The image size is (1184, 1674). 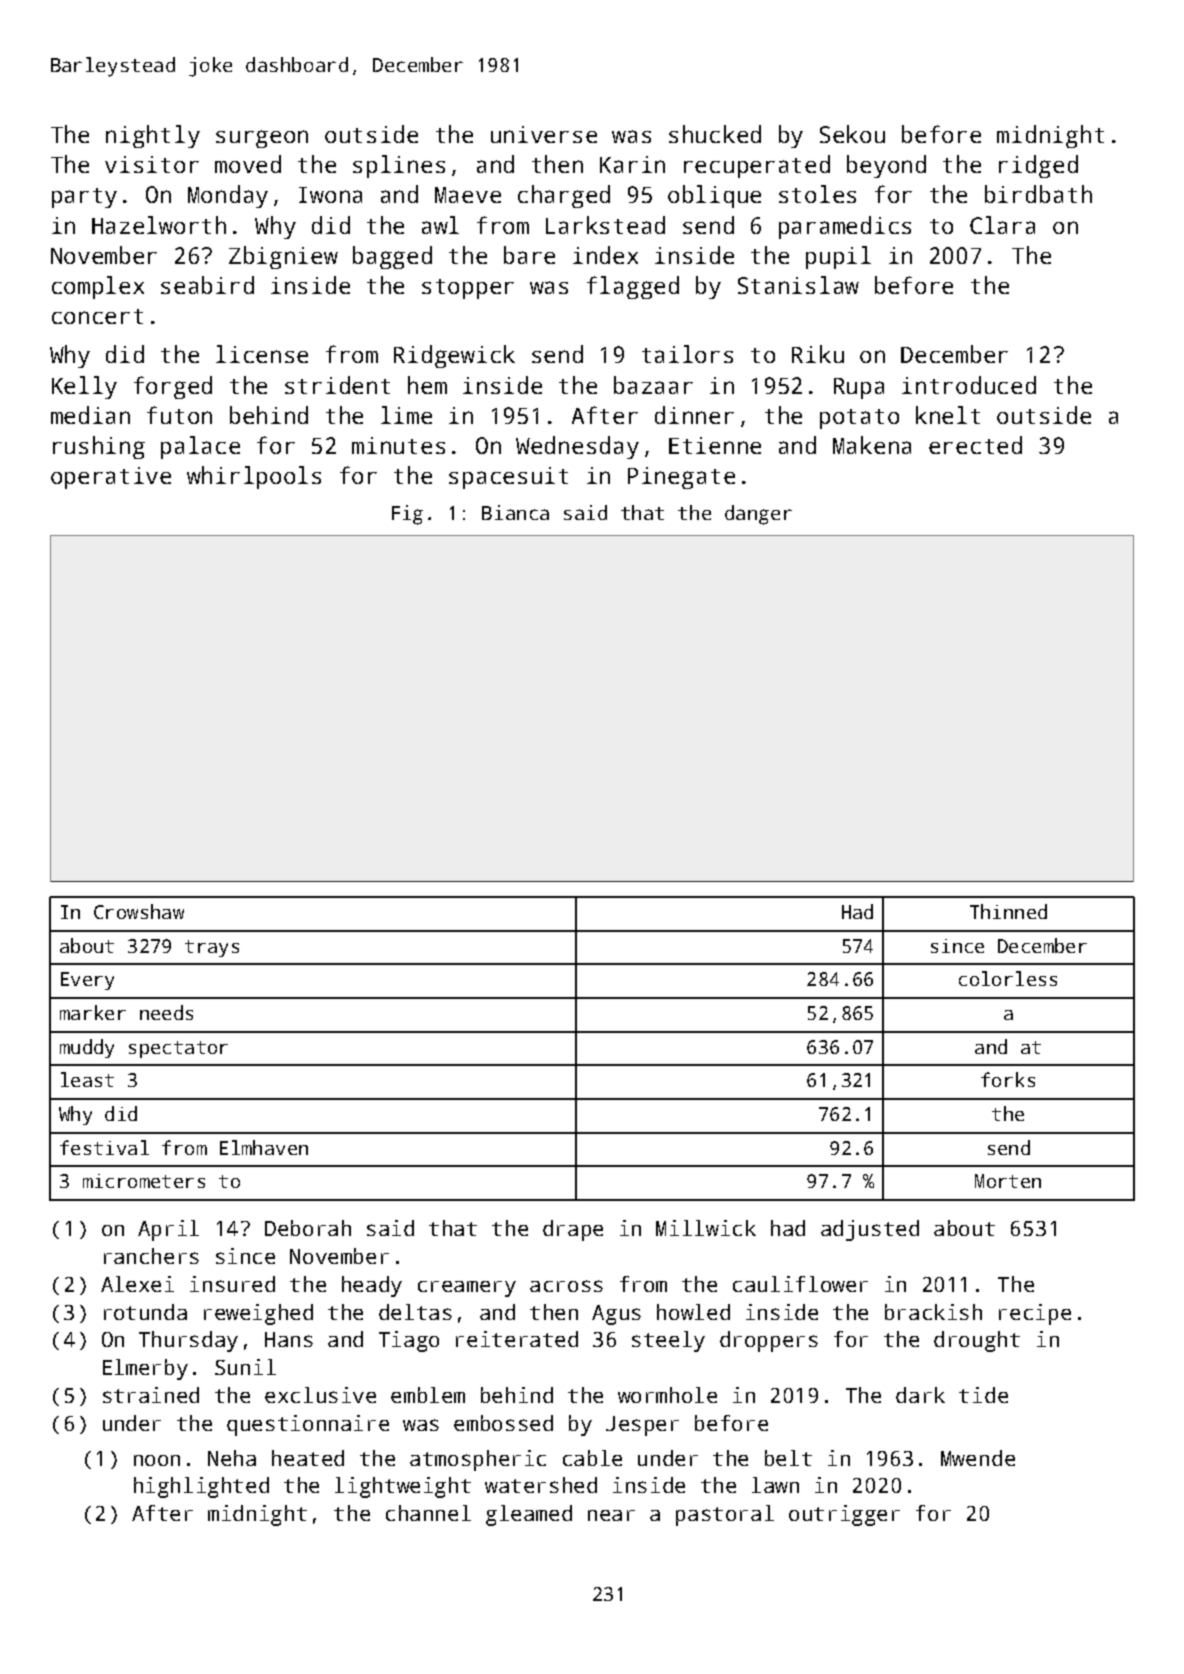 I want to click on Bianca, so click(x=515, y=512).
